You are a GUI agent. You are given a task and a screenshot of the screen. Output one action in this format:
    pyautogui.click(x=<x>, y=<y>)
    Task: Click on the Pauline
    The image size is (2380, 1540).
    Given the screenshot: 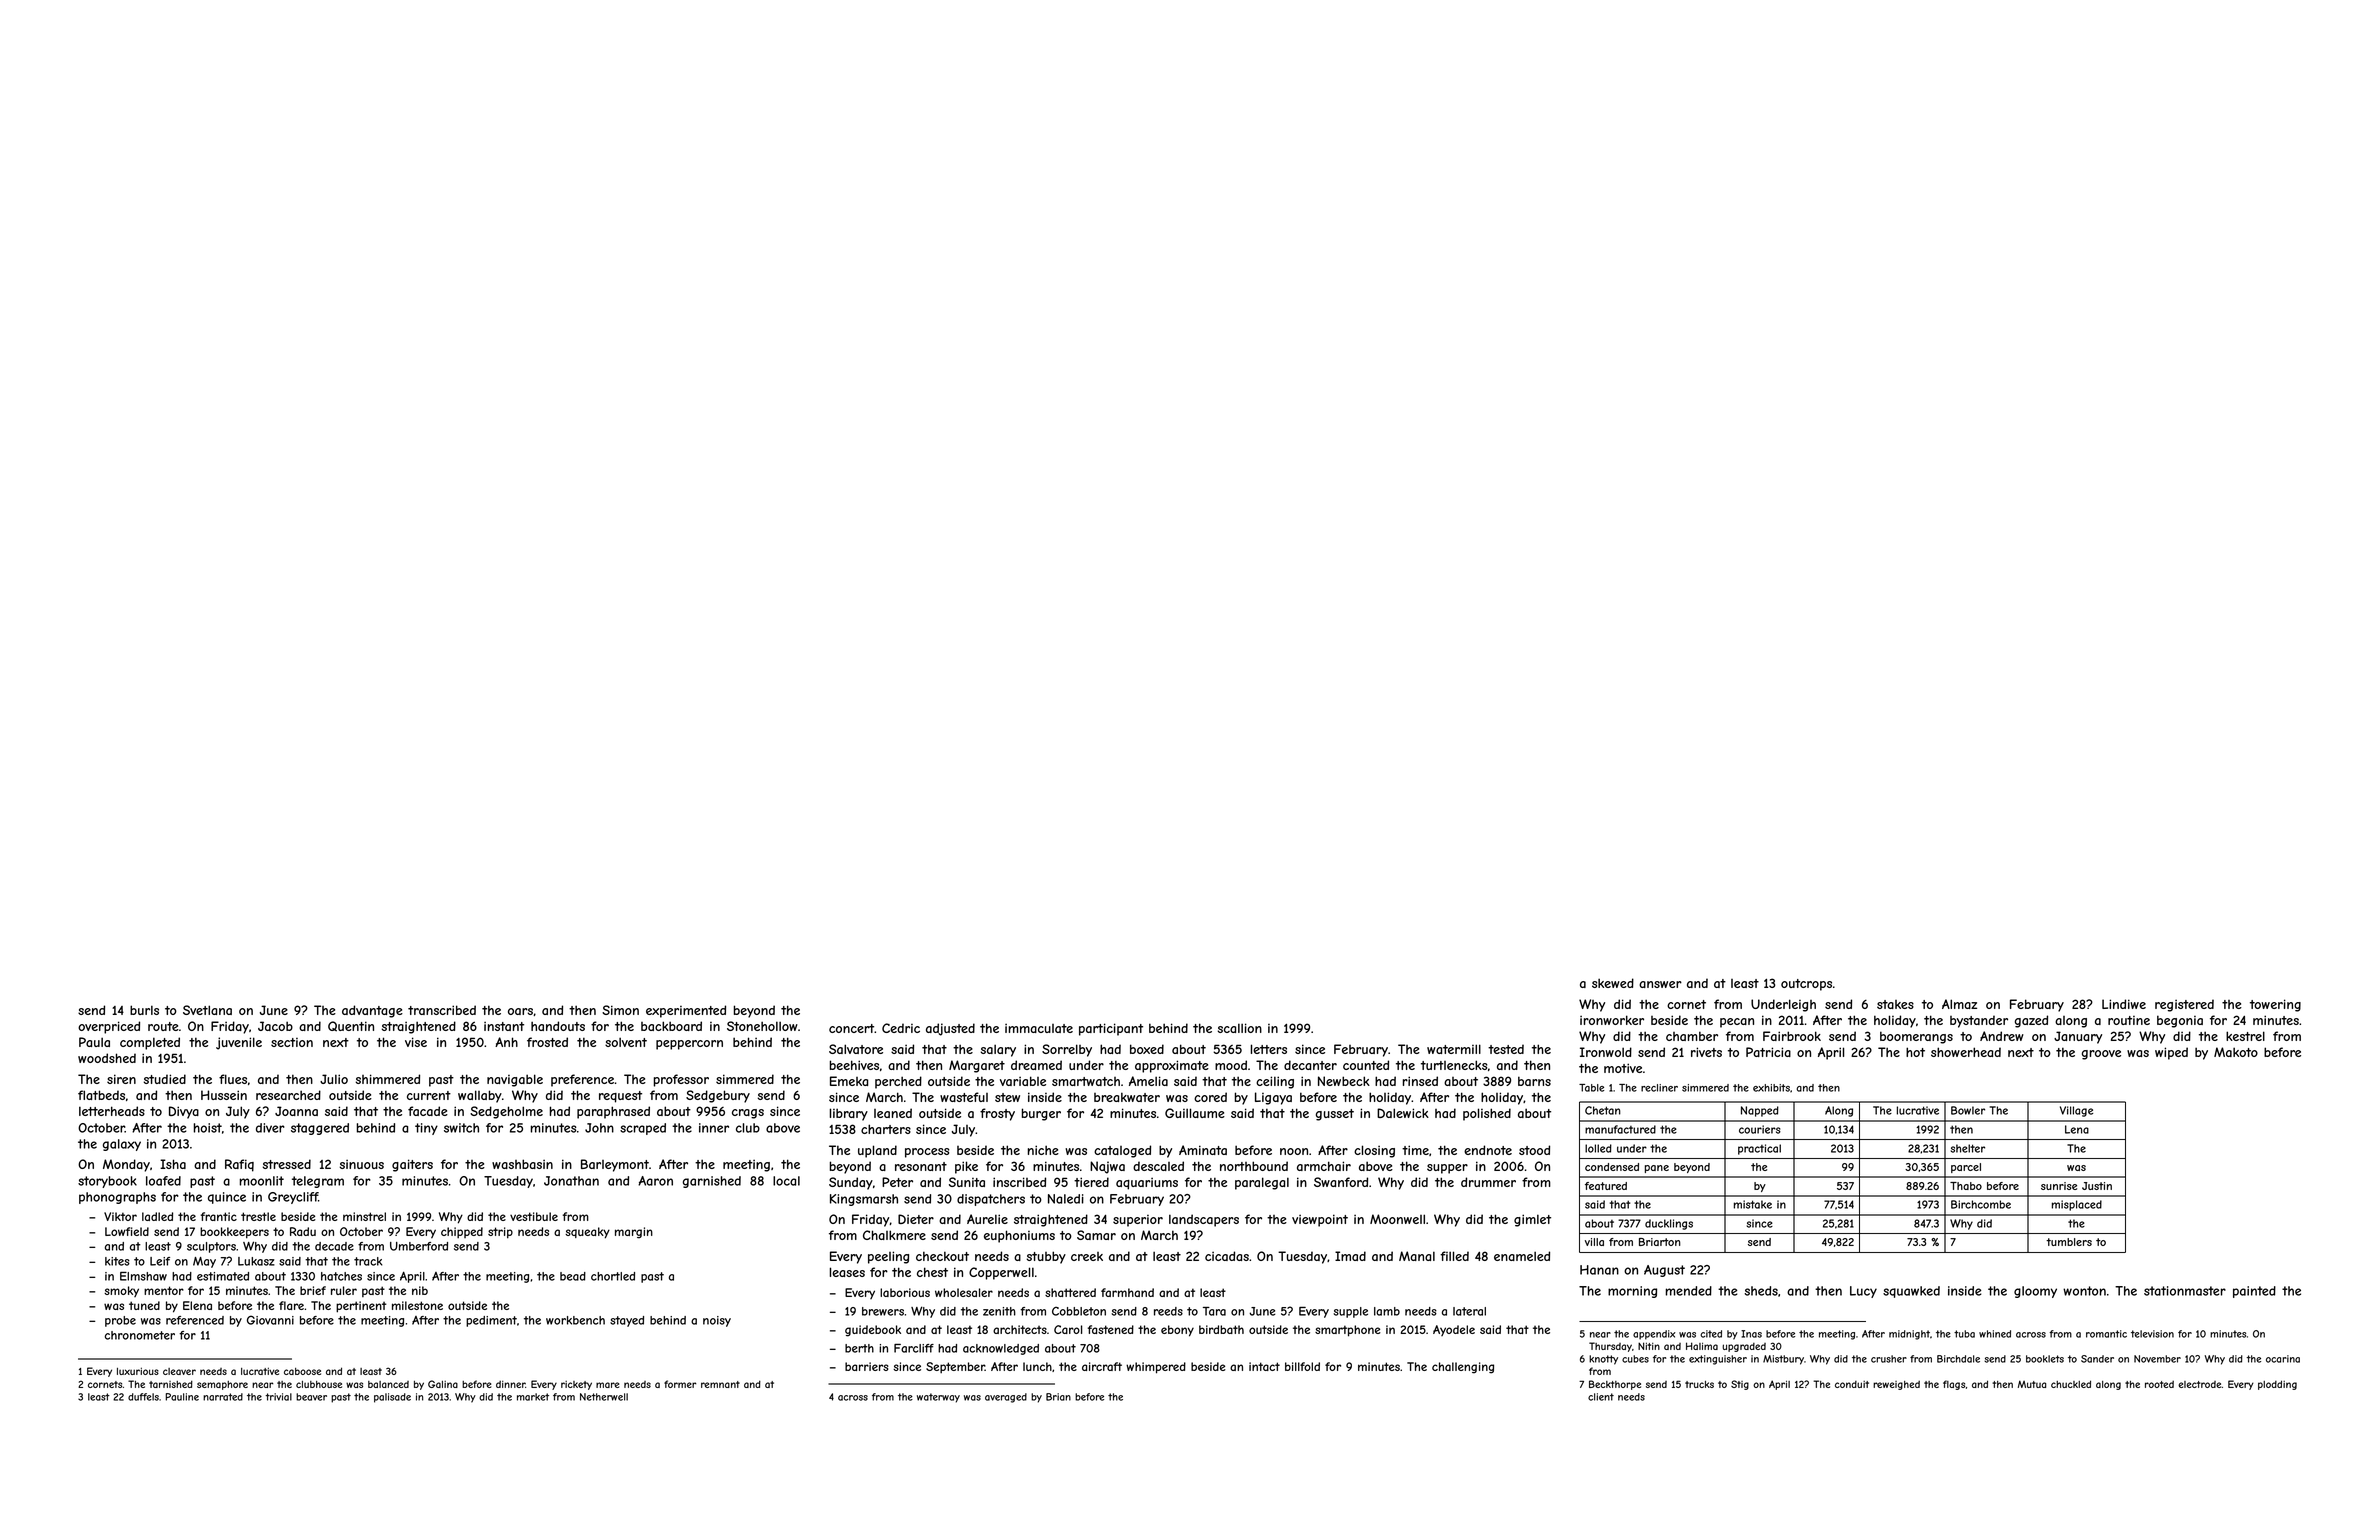 What is the action you would take?
    pyautogui.click(x=182, y=1397)
